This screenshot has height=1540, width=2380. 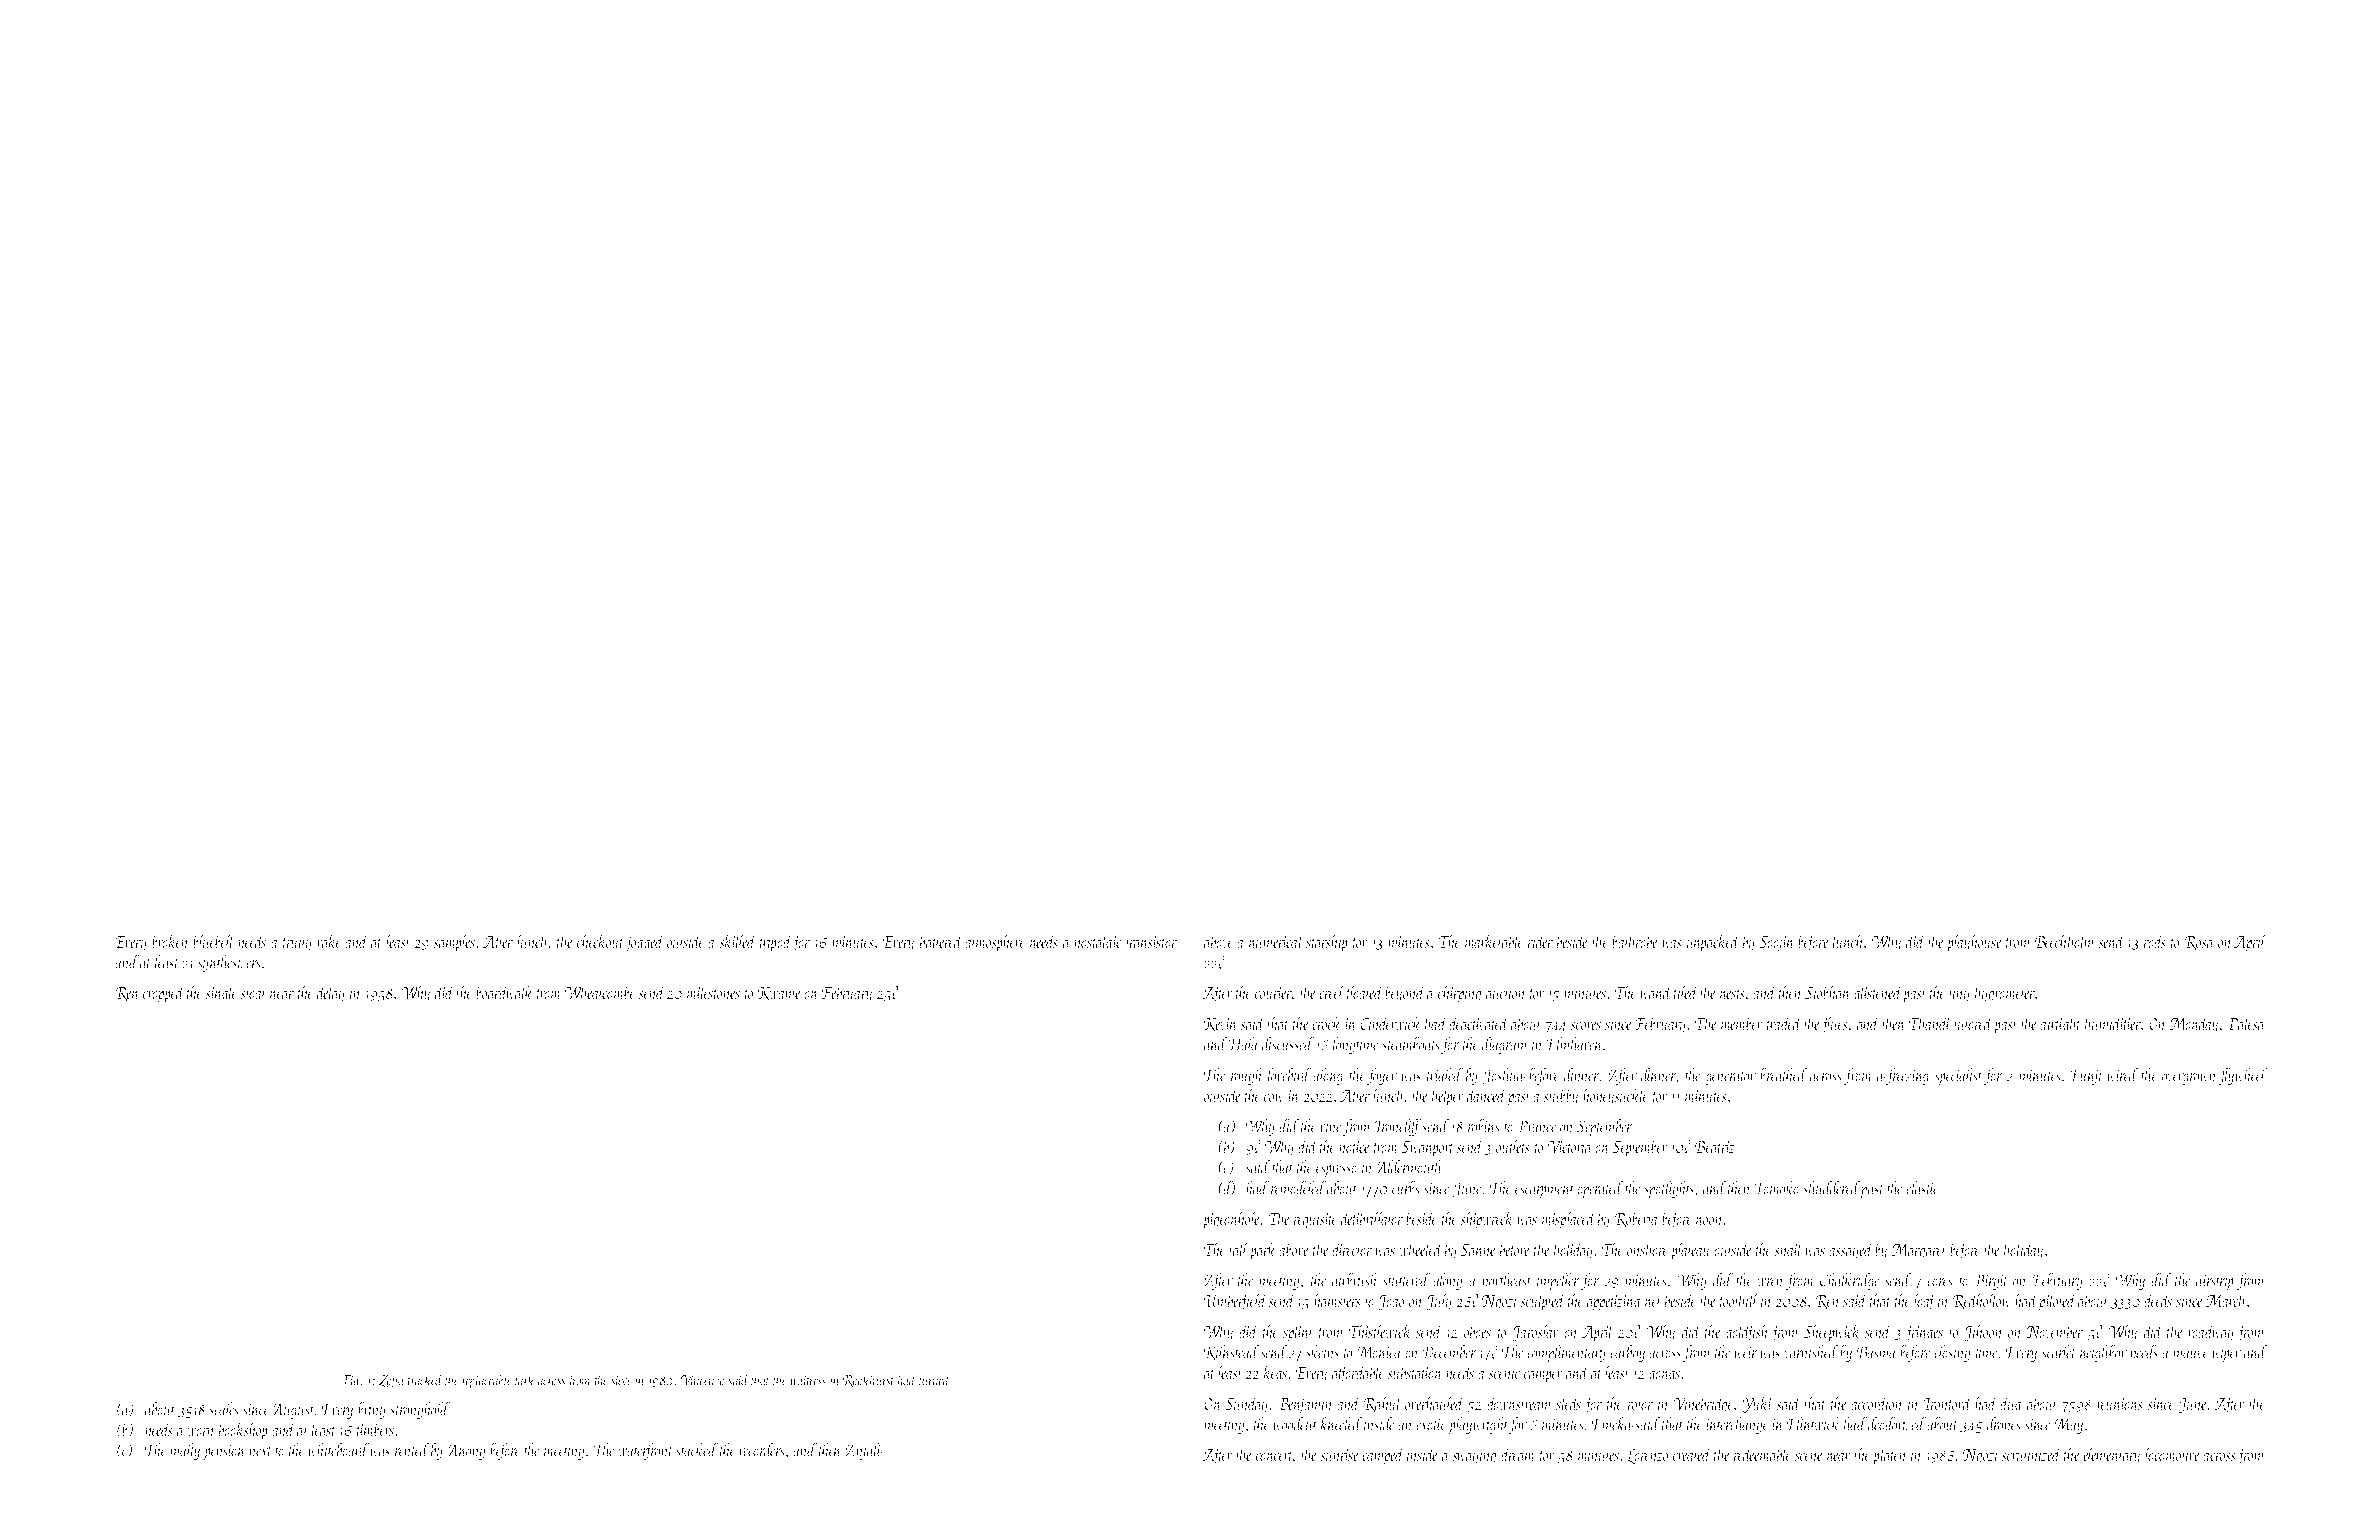 What do you see at coordinates (1277, 941) in the screenshot?
I see `numerical` at bounding box center [1277, 941].
